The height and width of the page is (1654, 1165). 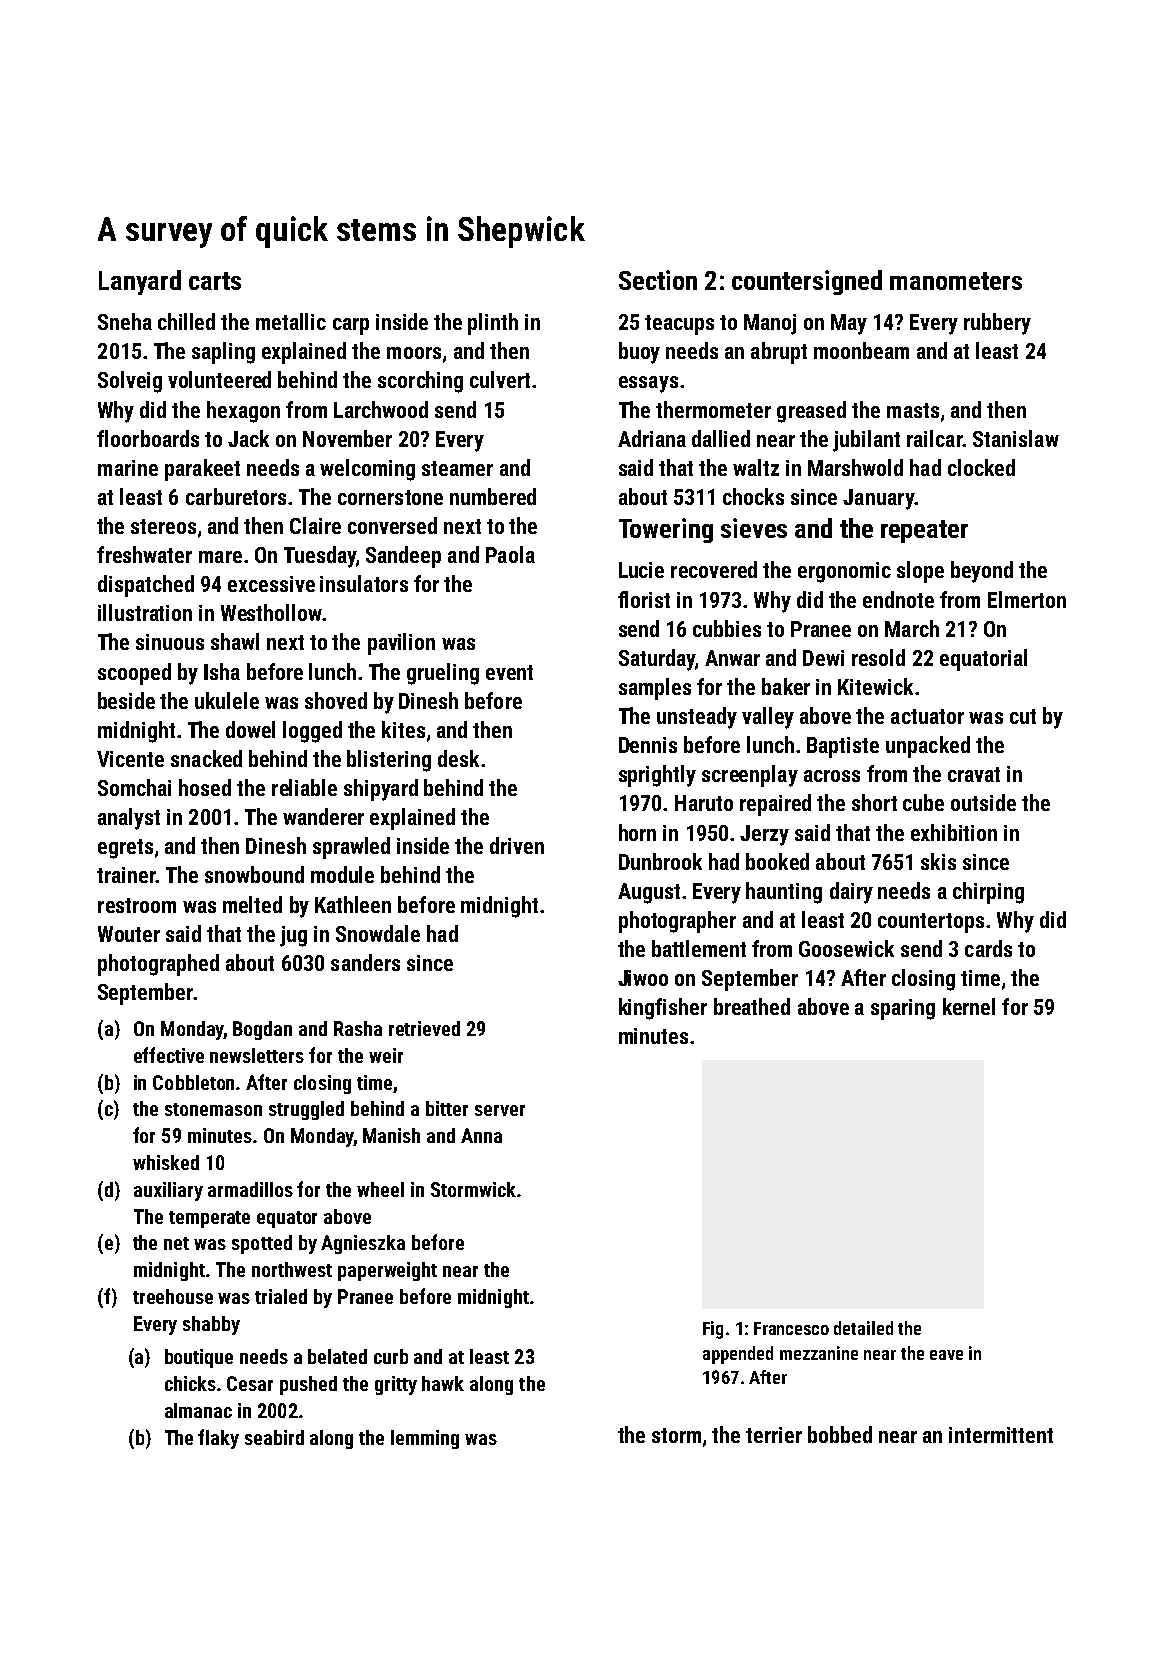 I want to click on photographed, so click(x=158, y=965).
